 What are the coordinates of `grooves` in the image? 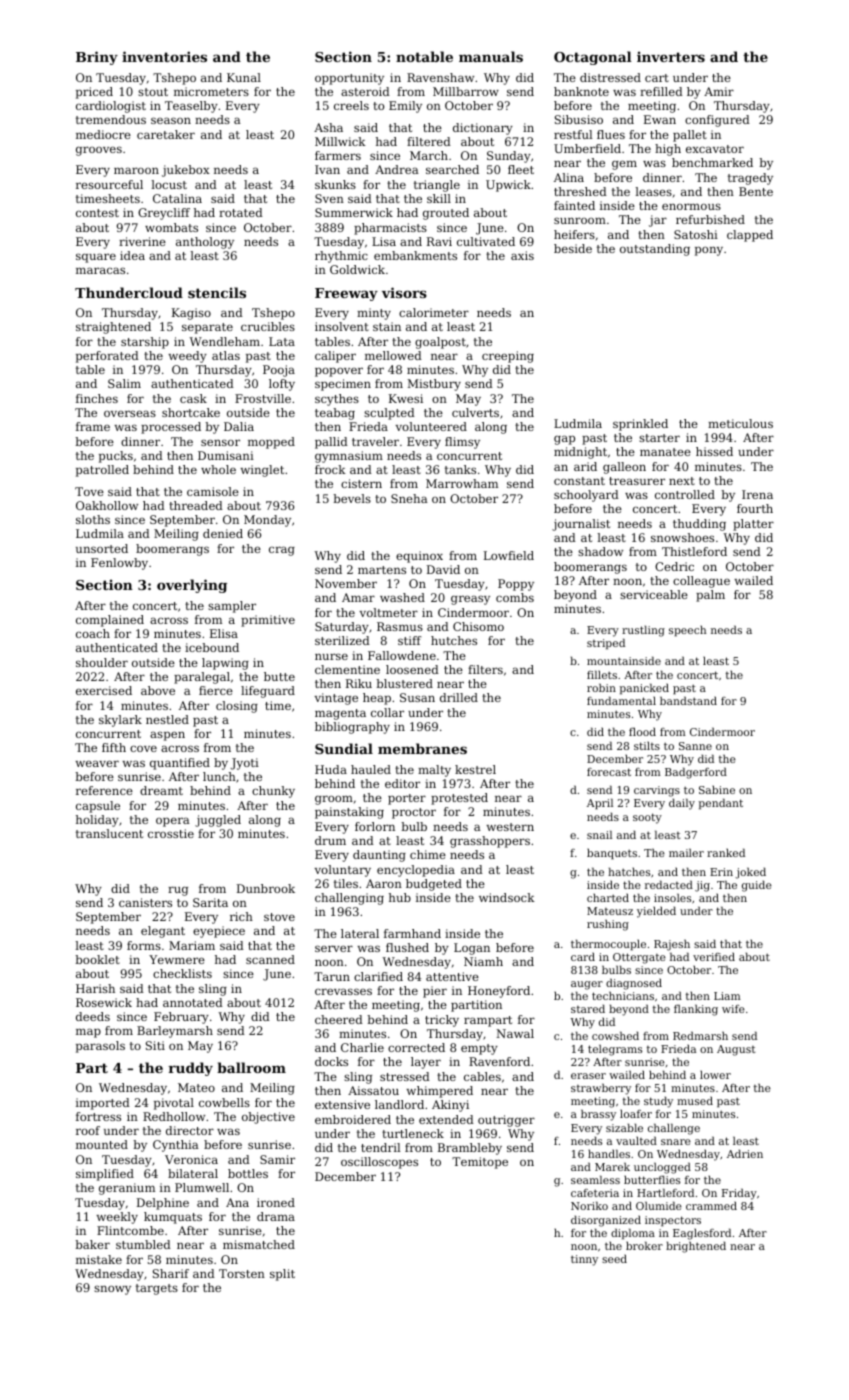 It's located at (99, 151).
